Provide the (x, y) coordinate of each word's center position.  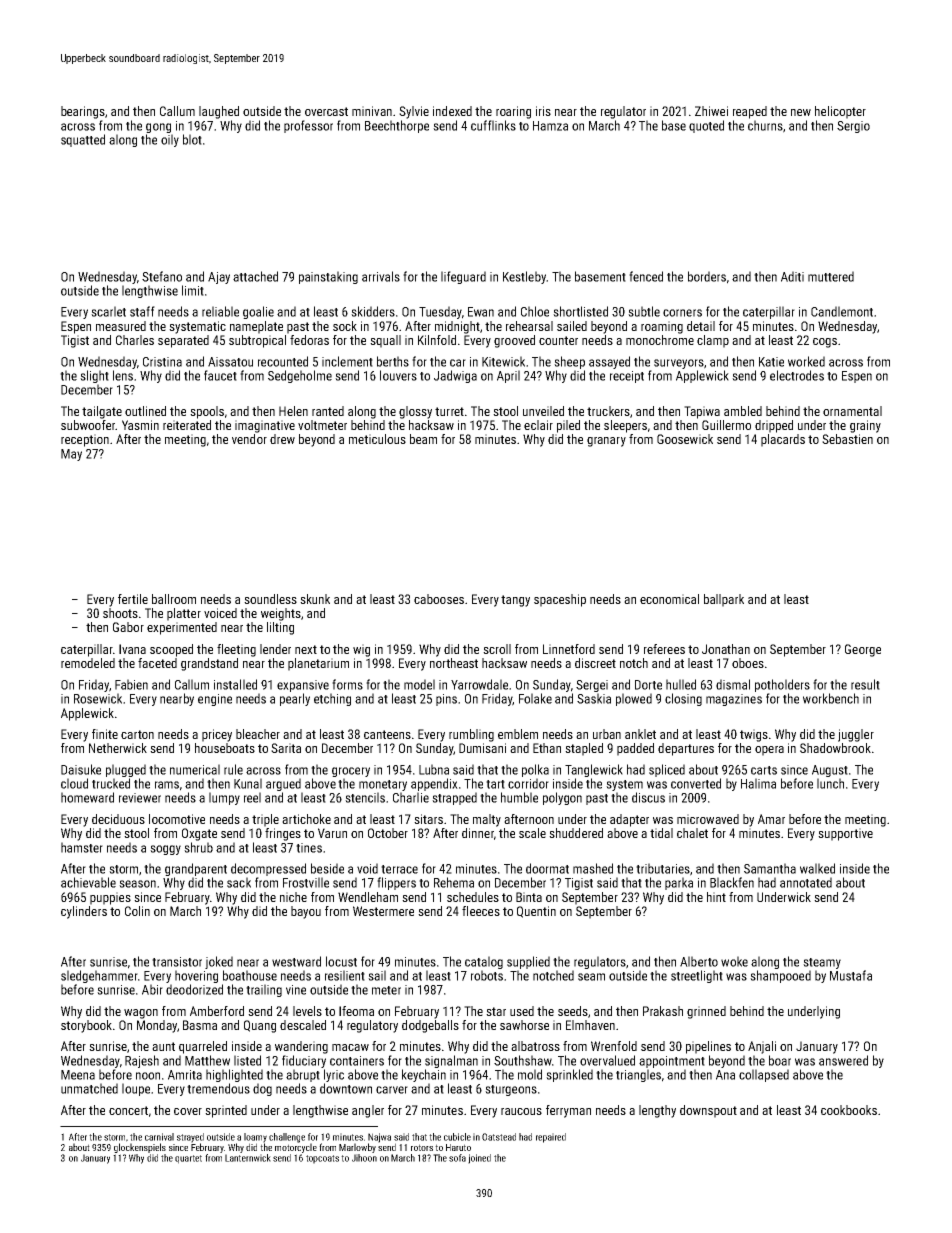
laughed (219, 112)
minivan (372, 111)
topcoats (322, 1159)
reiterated (187, 425)
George (863, 650)
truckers (608, 411)
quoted (706, 126)
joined (479, 1159)
